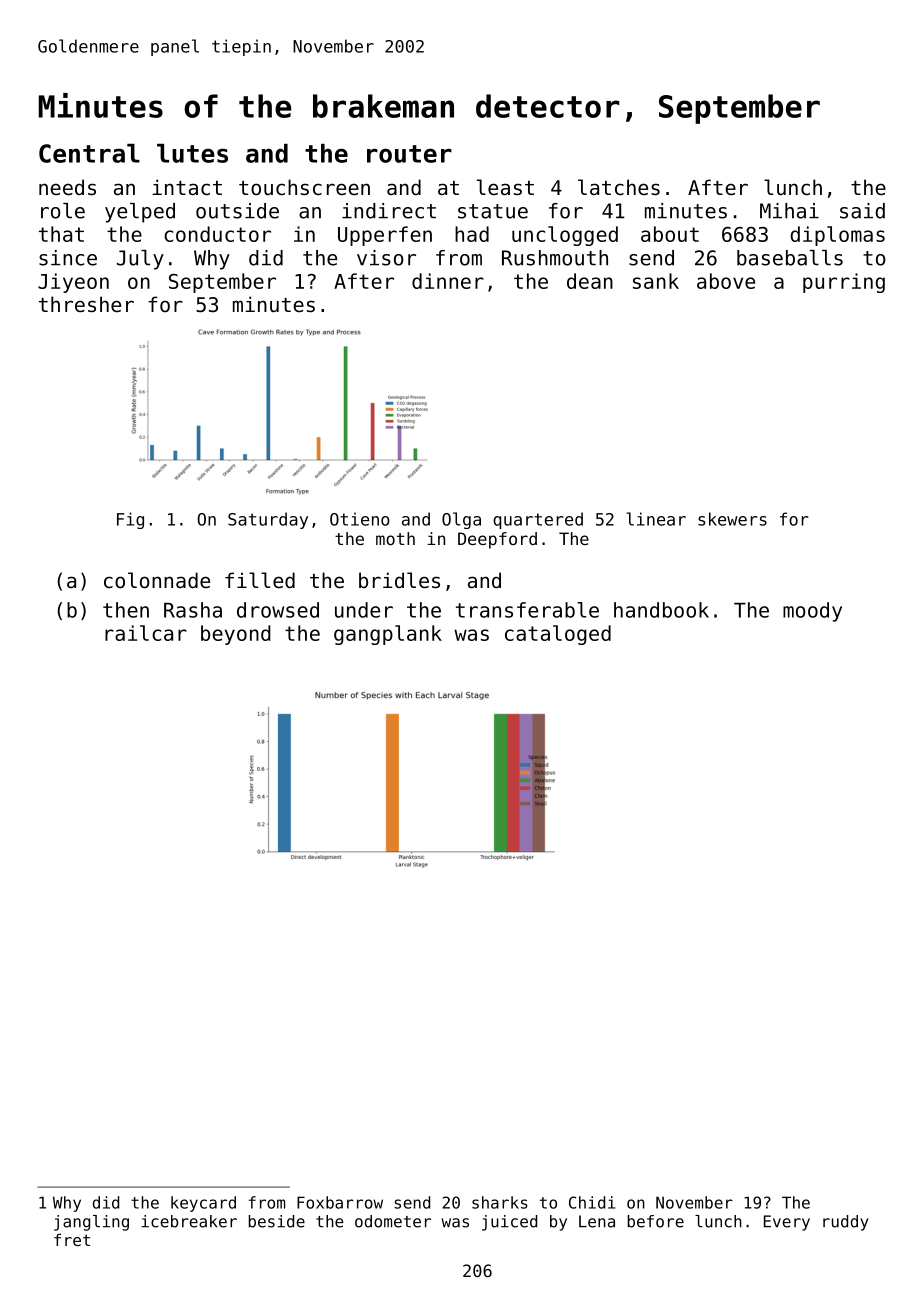  What do you see at coordinates (146, 633) in the screenshot?
I see `railcar` at bounding box center [146, 633].
